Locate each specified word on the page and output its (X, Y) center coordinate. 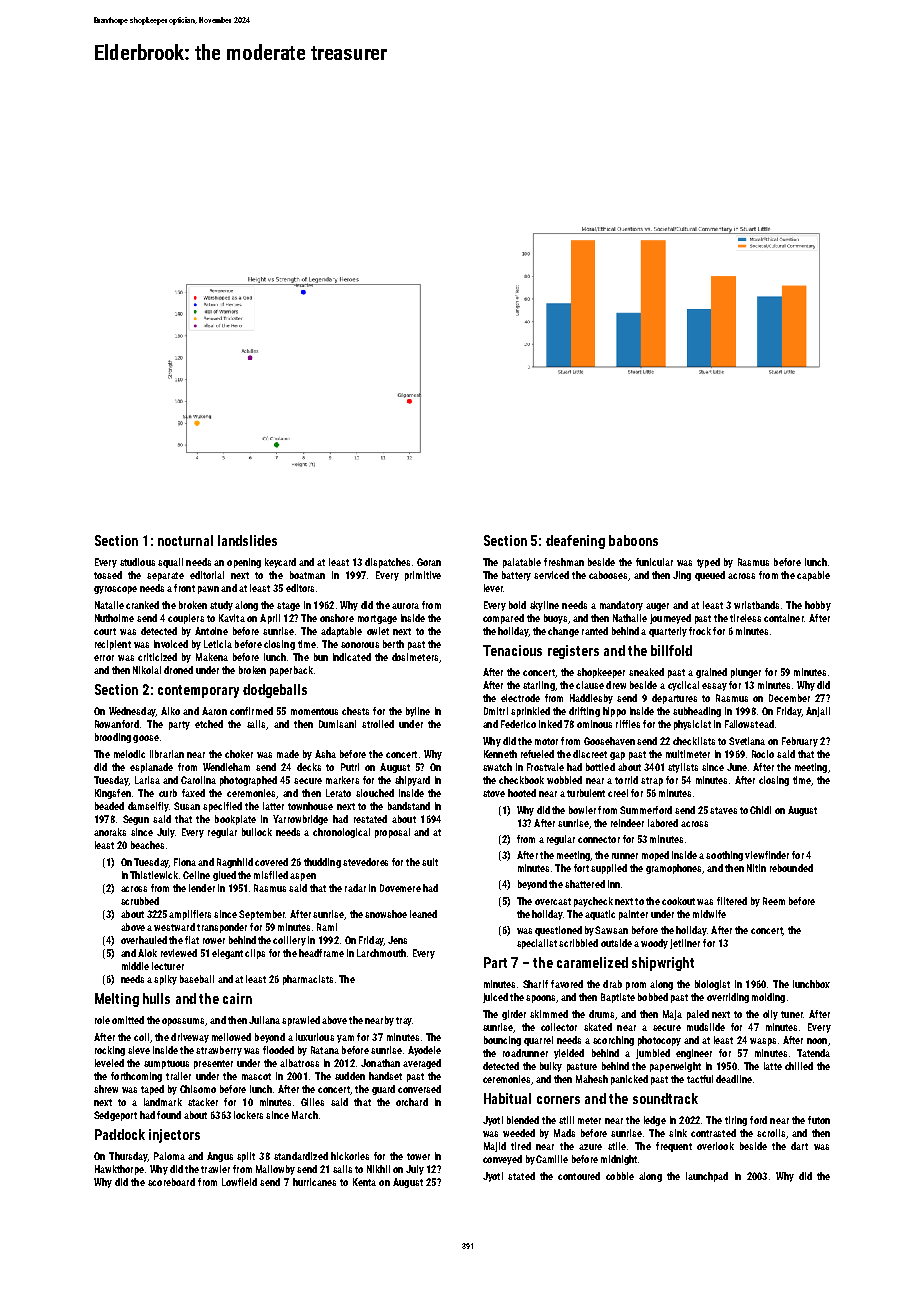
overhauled (144, 940)
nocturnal (185, 540)
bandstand (409, 806)
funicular (654, 562)
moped (655, 856)
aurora (405, 606)
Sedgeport (115, 1116)
